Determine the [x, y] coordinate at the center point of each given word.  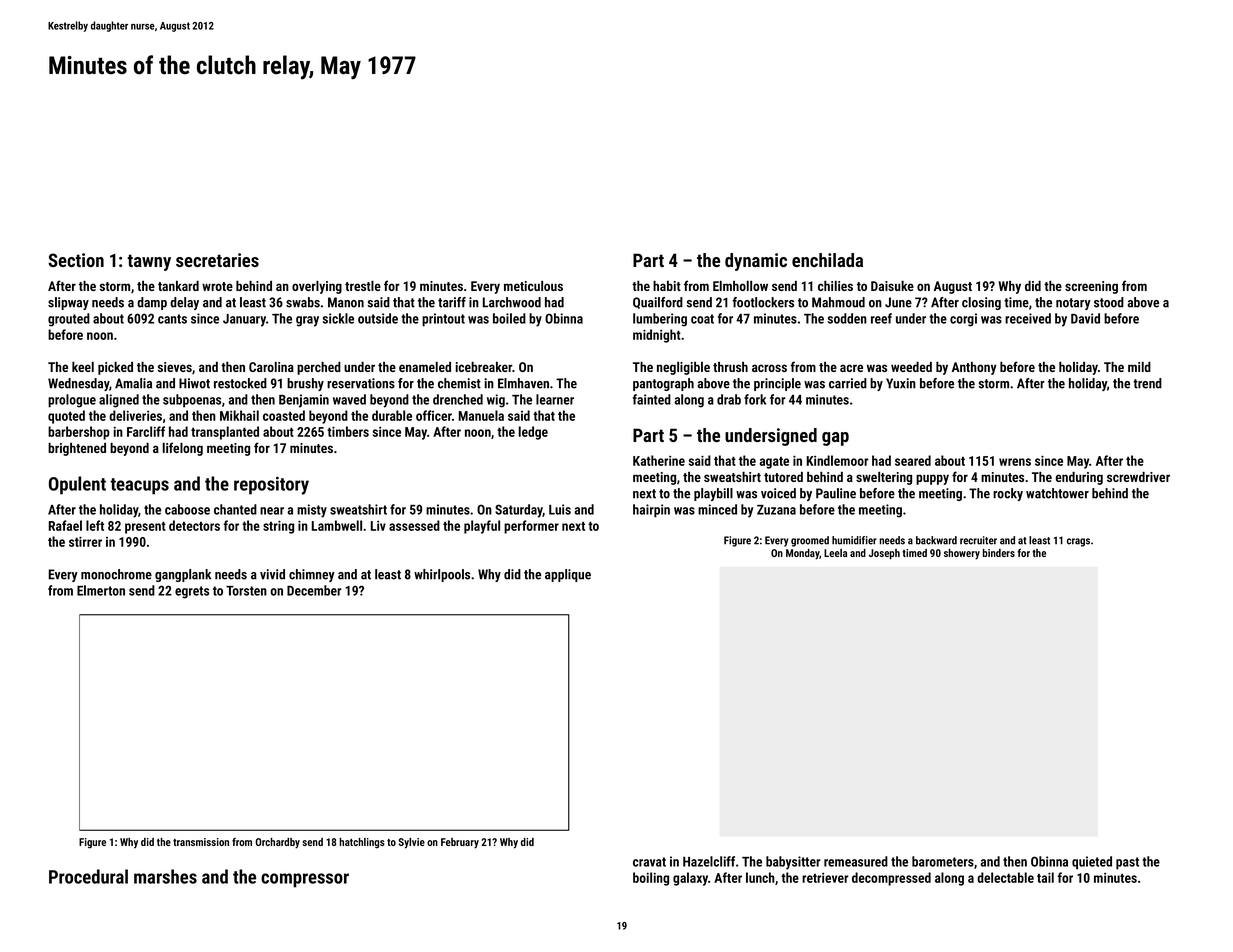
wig [496, 401]
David [1085, 318]
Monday [802, 554]
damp [152, 303]
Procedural [88, 876]
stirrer [85, 541]
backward [936, 540]
